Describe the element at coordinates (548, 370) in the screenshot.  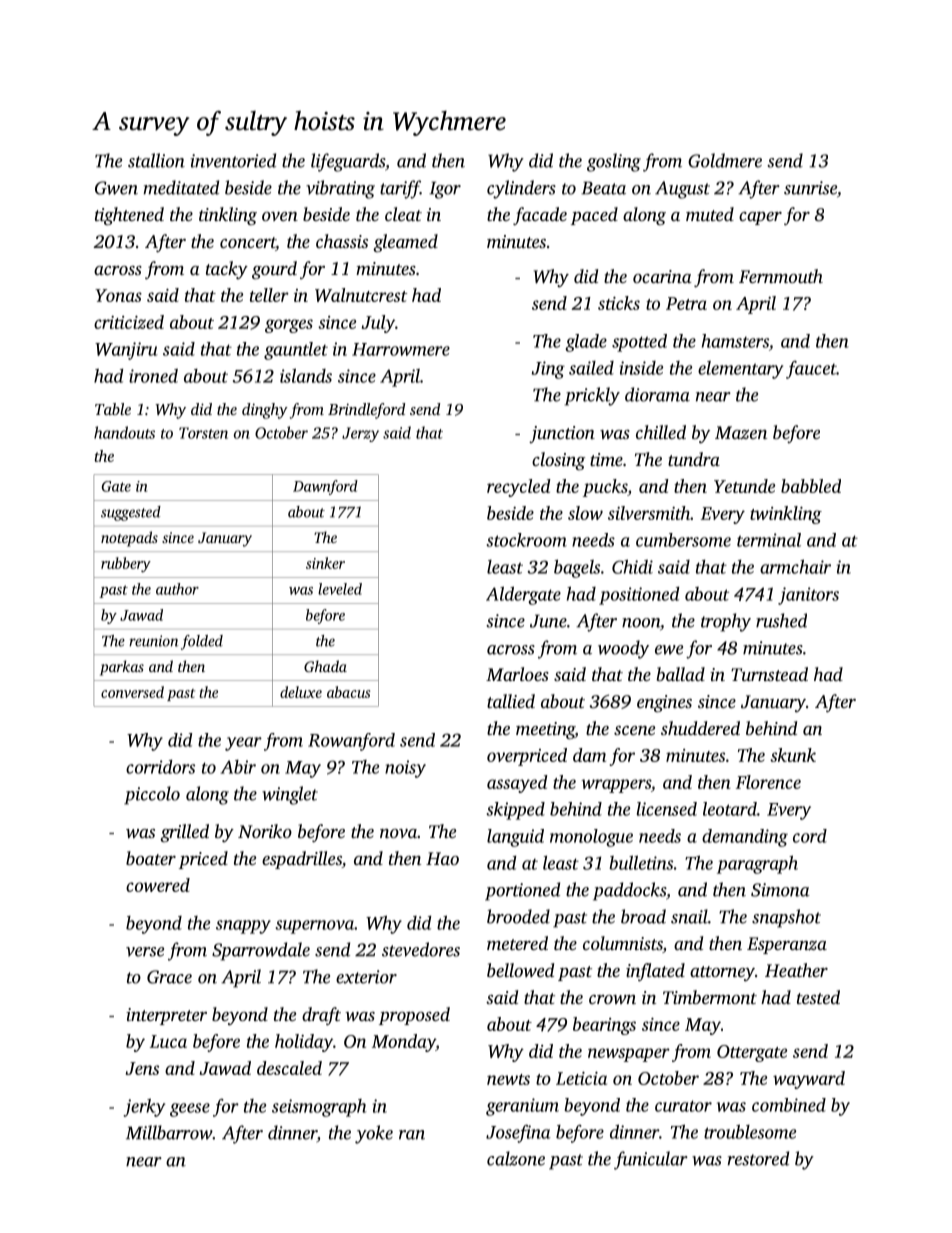
I see `Jing` at that location.
